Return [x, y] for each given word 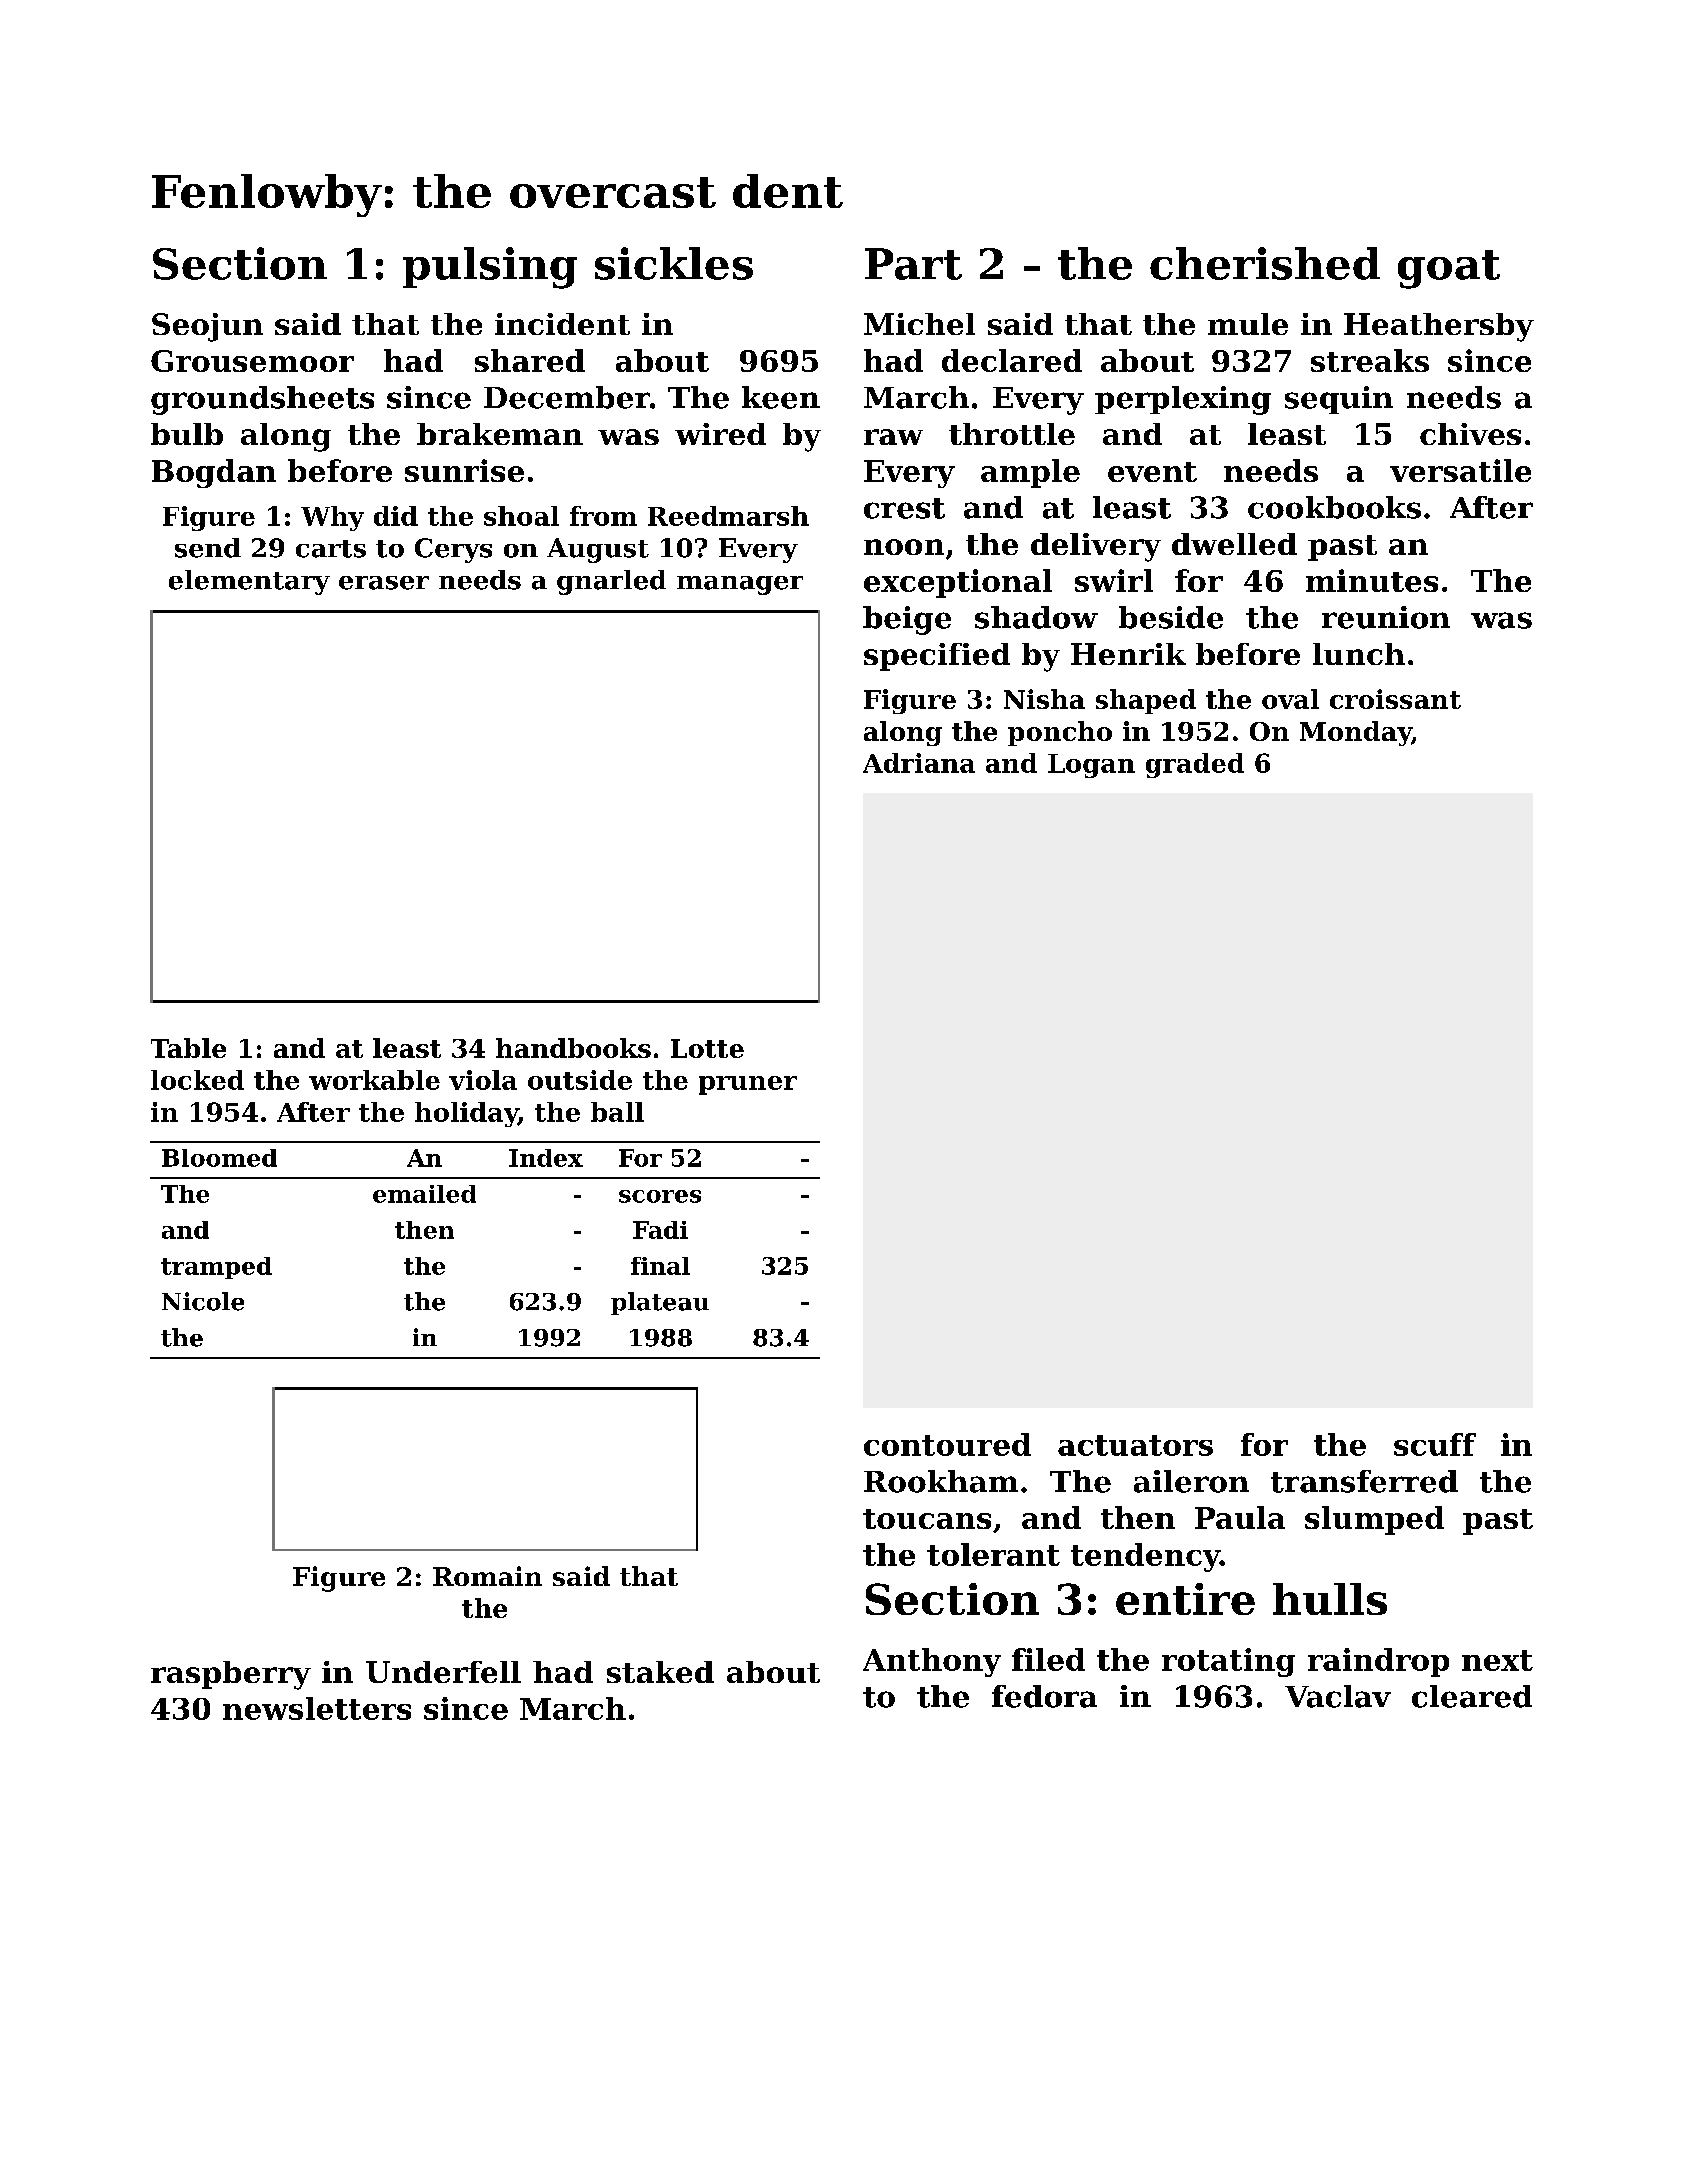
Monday [1356, 733]
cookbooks [1334, 507]
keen [781, 397]
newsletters [317, 1708]
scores [660, 1196]
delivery [1096, 547]
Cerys [453, 550]
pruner [748, 1085]
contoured [947, 1444]
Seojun [207, 327]
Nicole [203, 1301]
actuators [1135, 1445]
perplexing [1183, 400]
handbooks [573, 1048]
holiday [466, 1114]
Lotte [707, 1048]
